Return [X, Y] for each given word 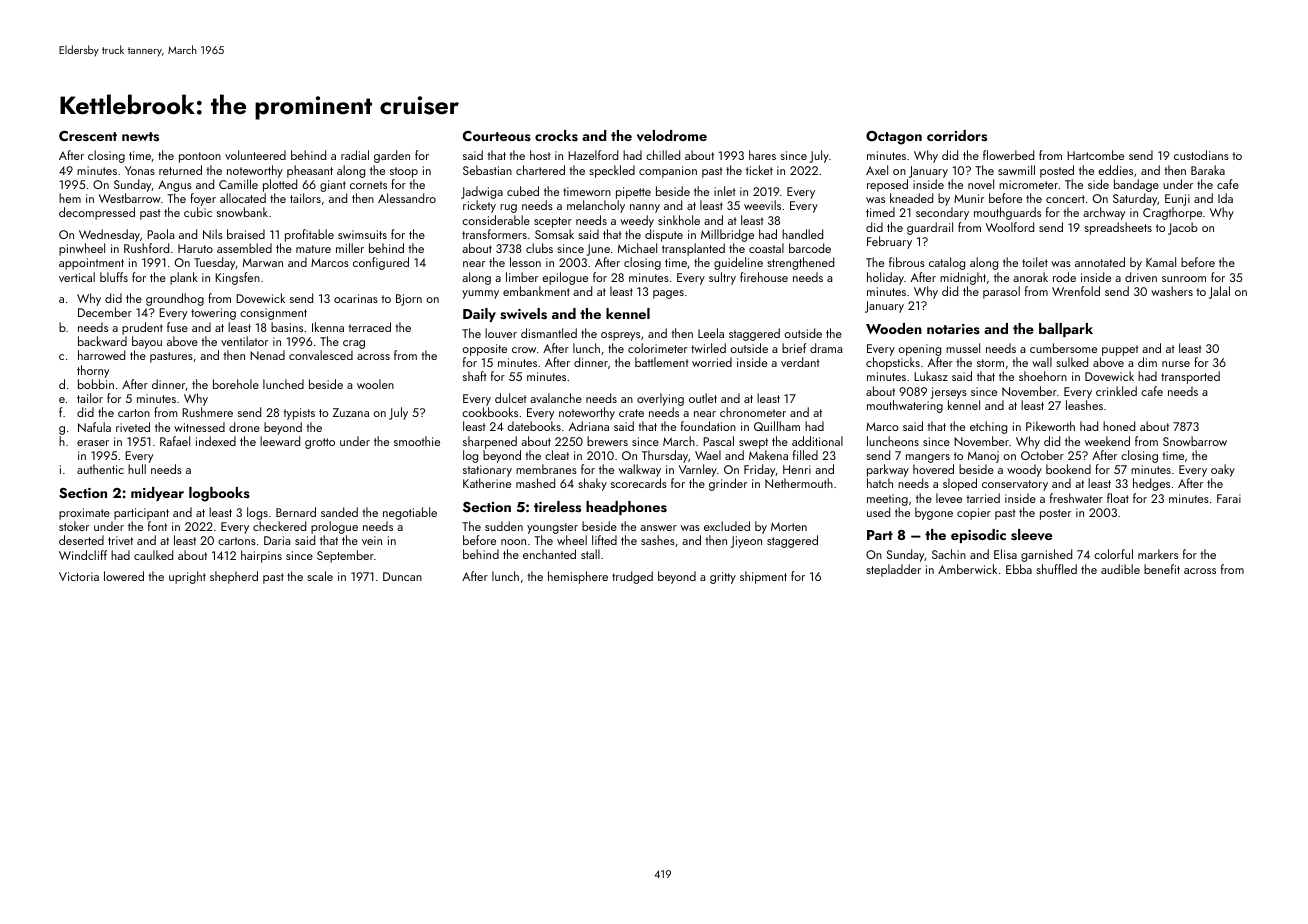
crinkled [1116, 391]
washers [1172, 291]
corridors [957, 136]
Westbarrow [130, 198]
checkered [279, 526]
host [540, 155]
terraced [369, 327]
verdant [800, 362]
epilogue [565, 278]
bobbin [96, 384]
